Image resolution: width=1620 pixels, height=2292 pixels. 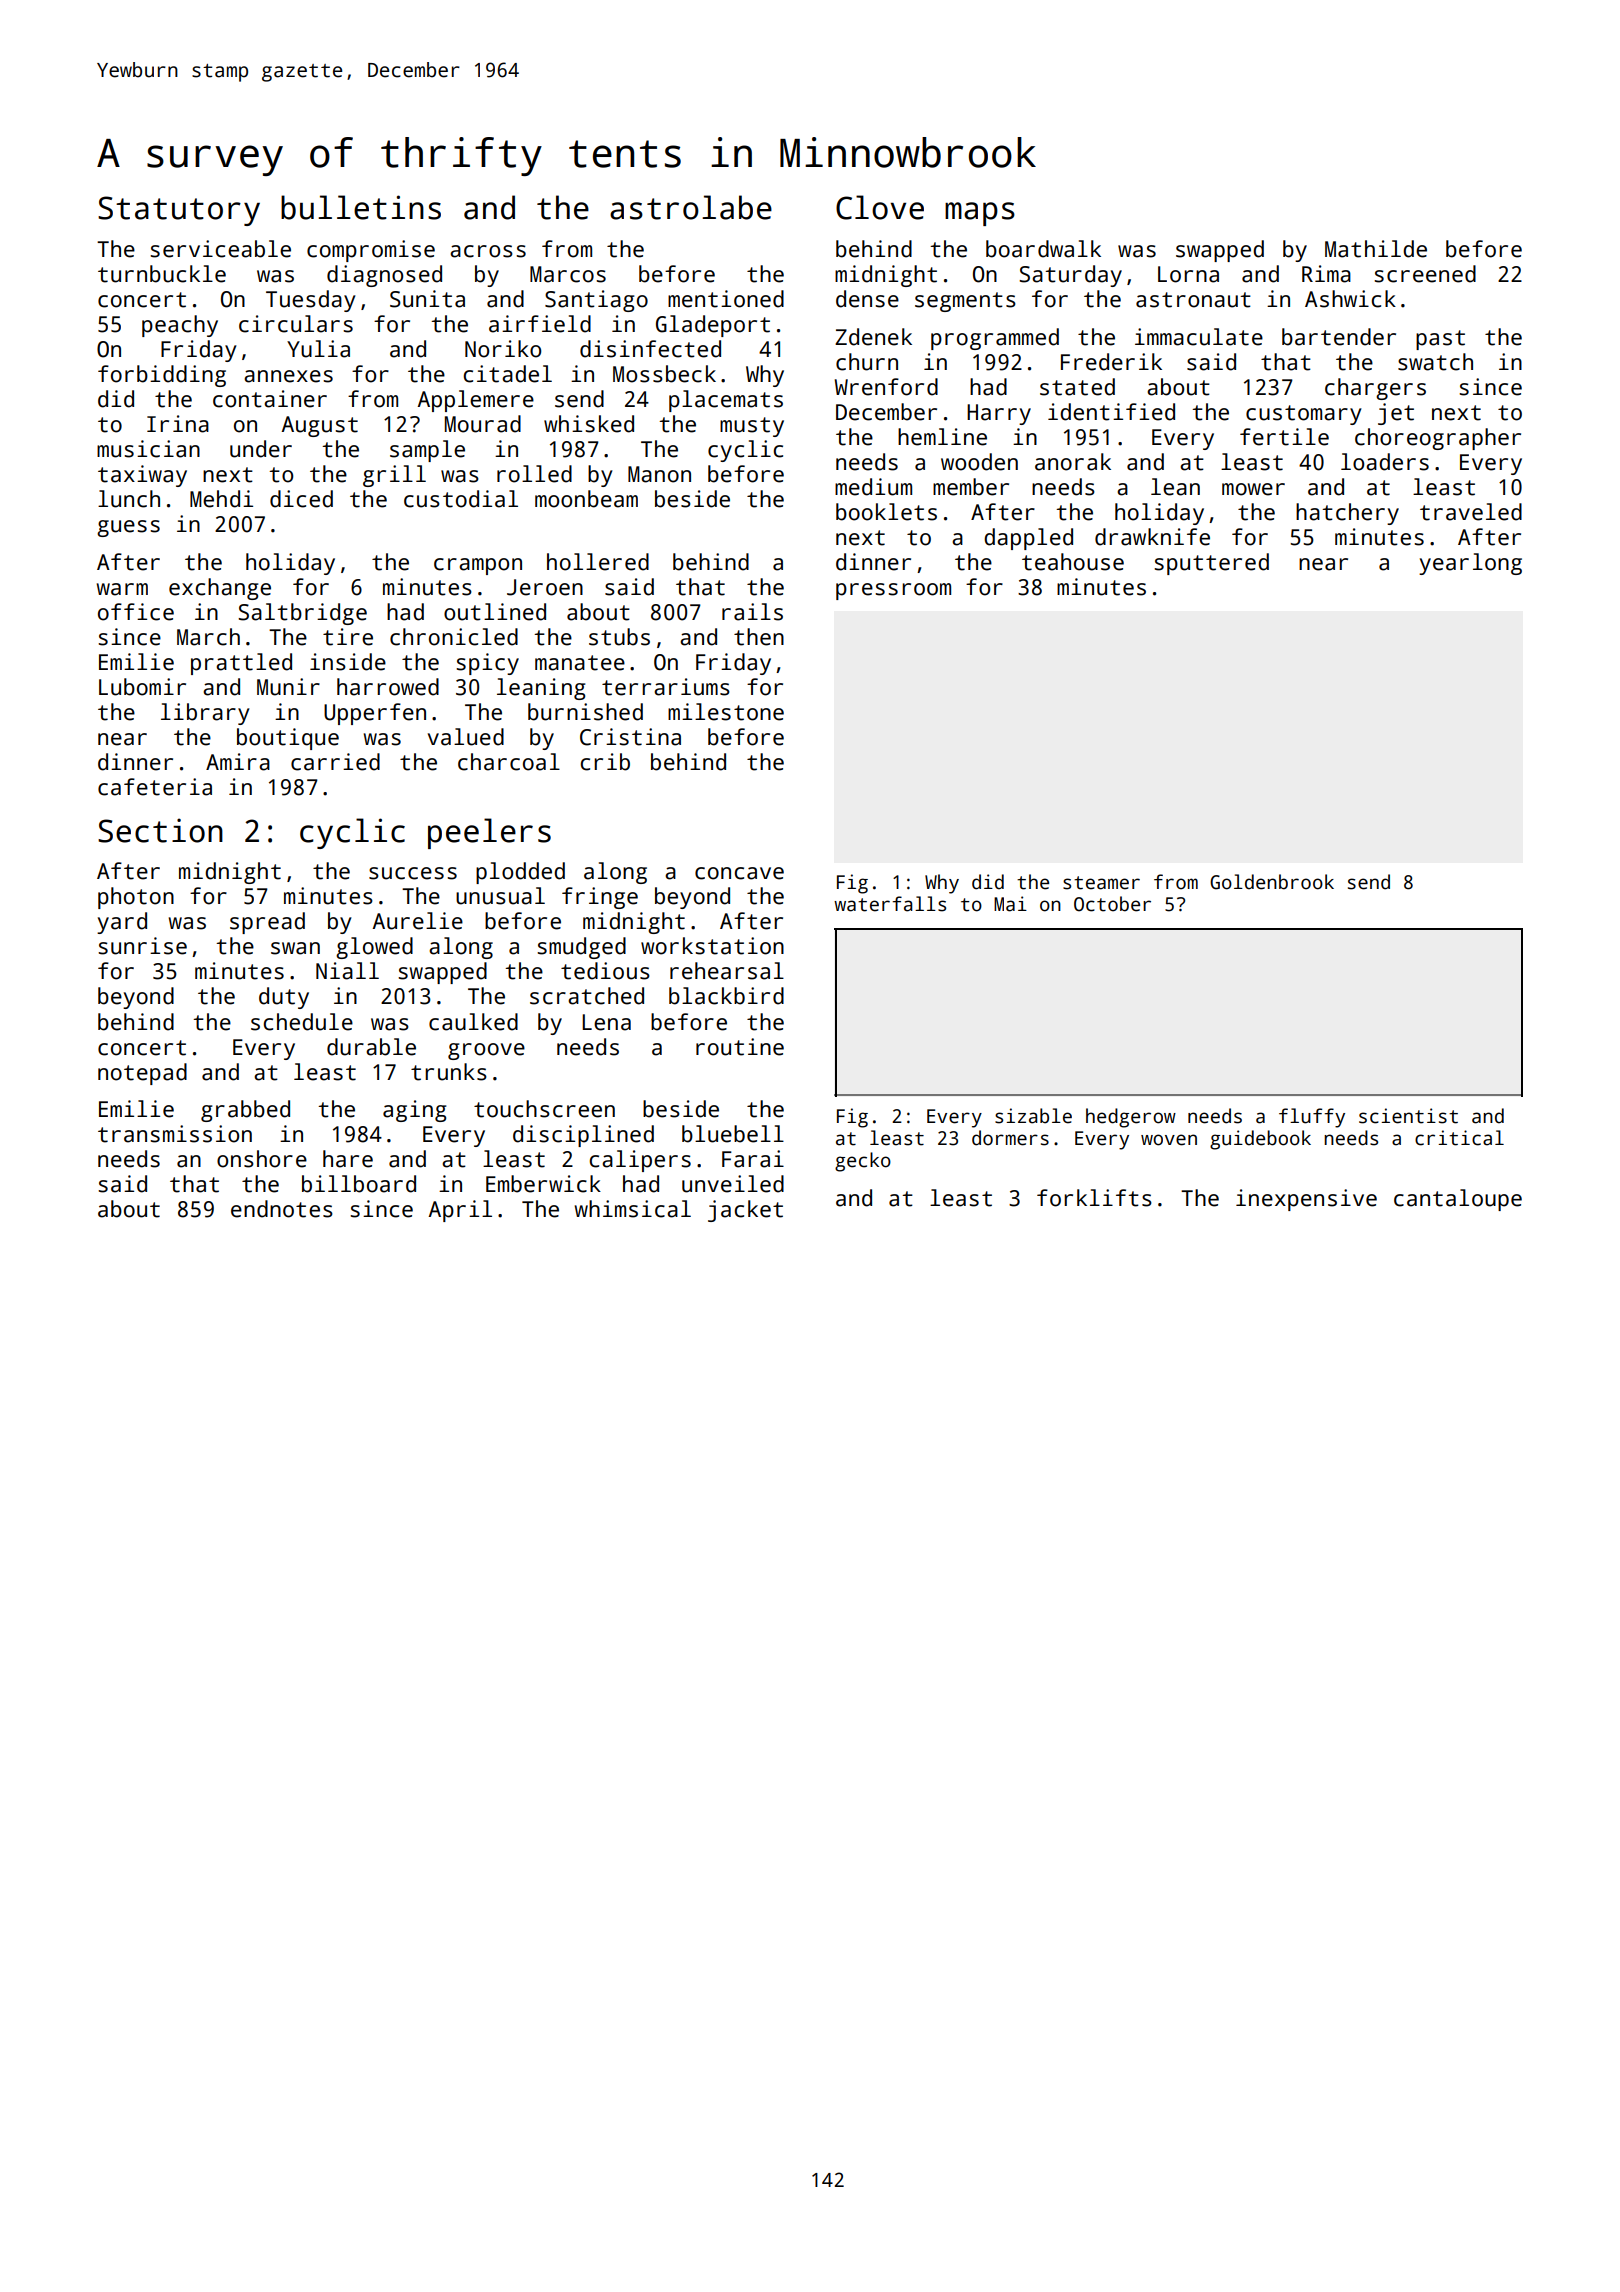 I want to click on Statutory, so click(x=179, y=211).
